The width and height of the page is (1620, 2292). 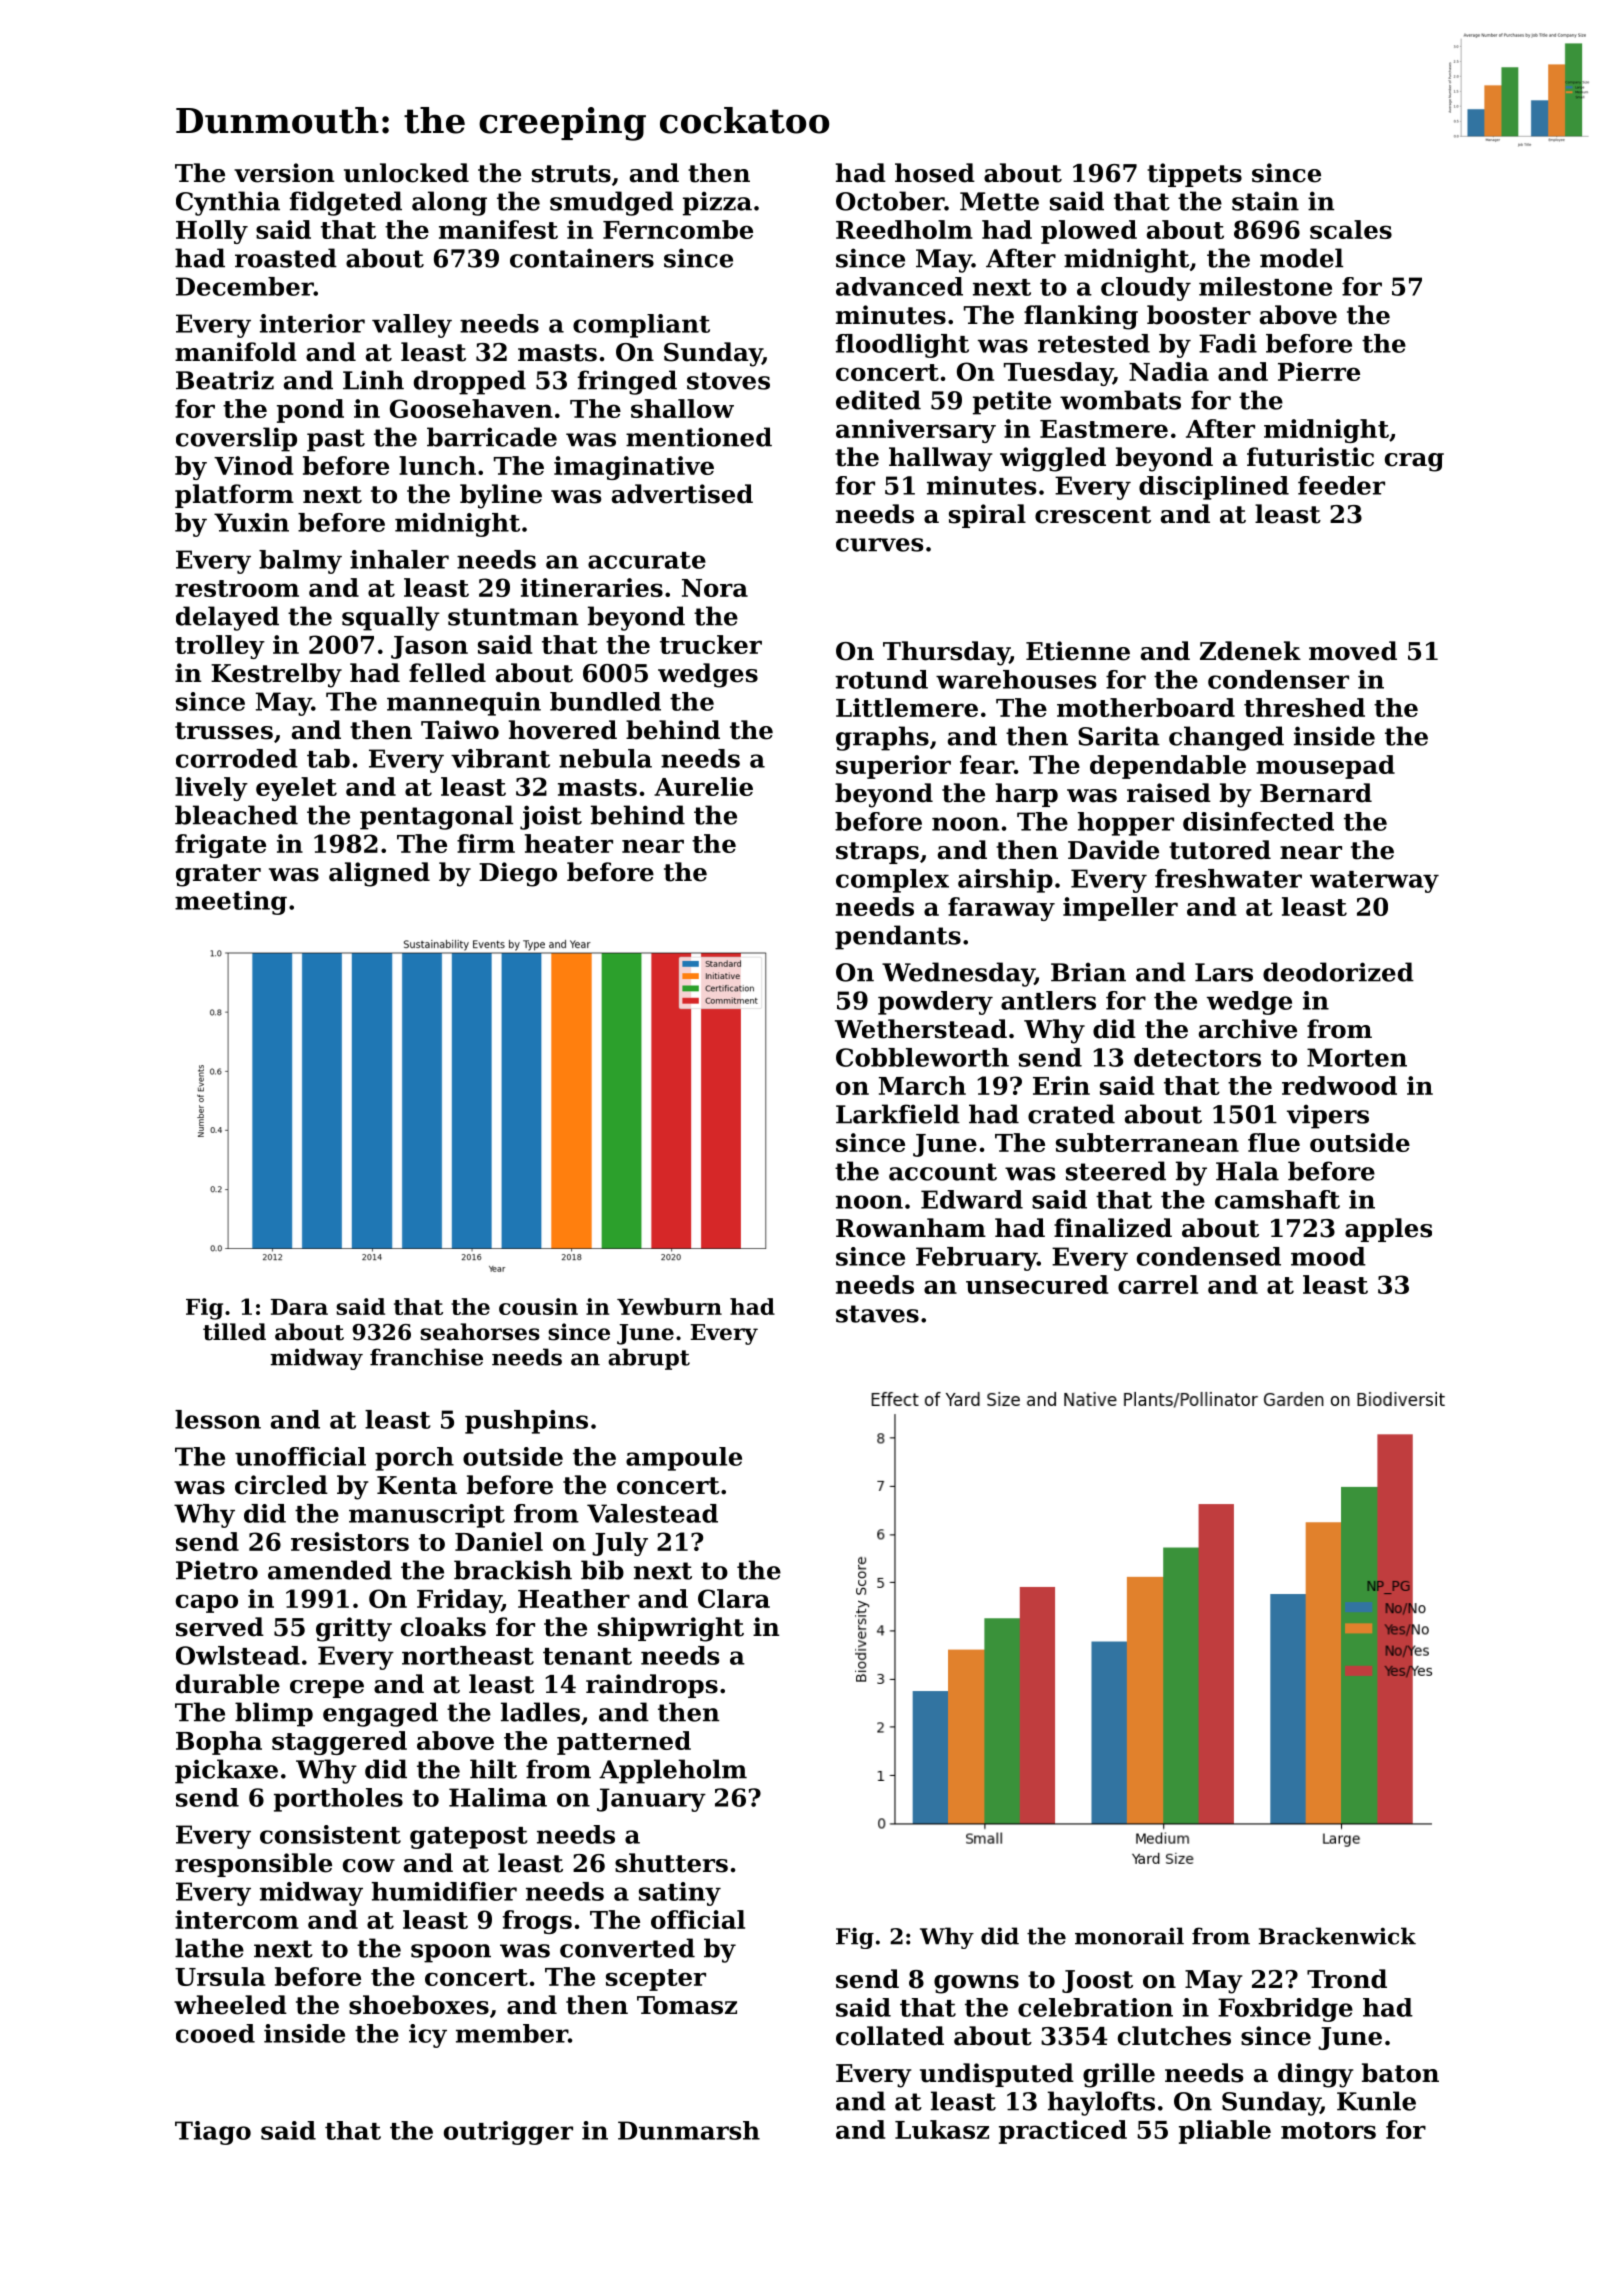 I want to click on firm, so click(x=486, y=843).
